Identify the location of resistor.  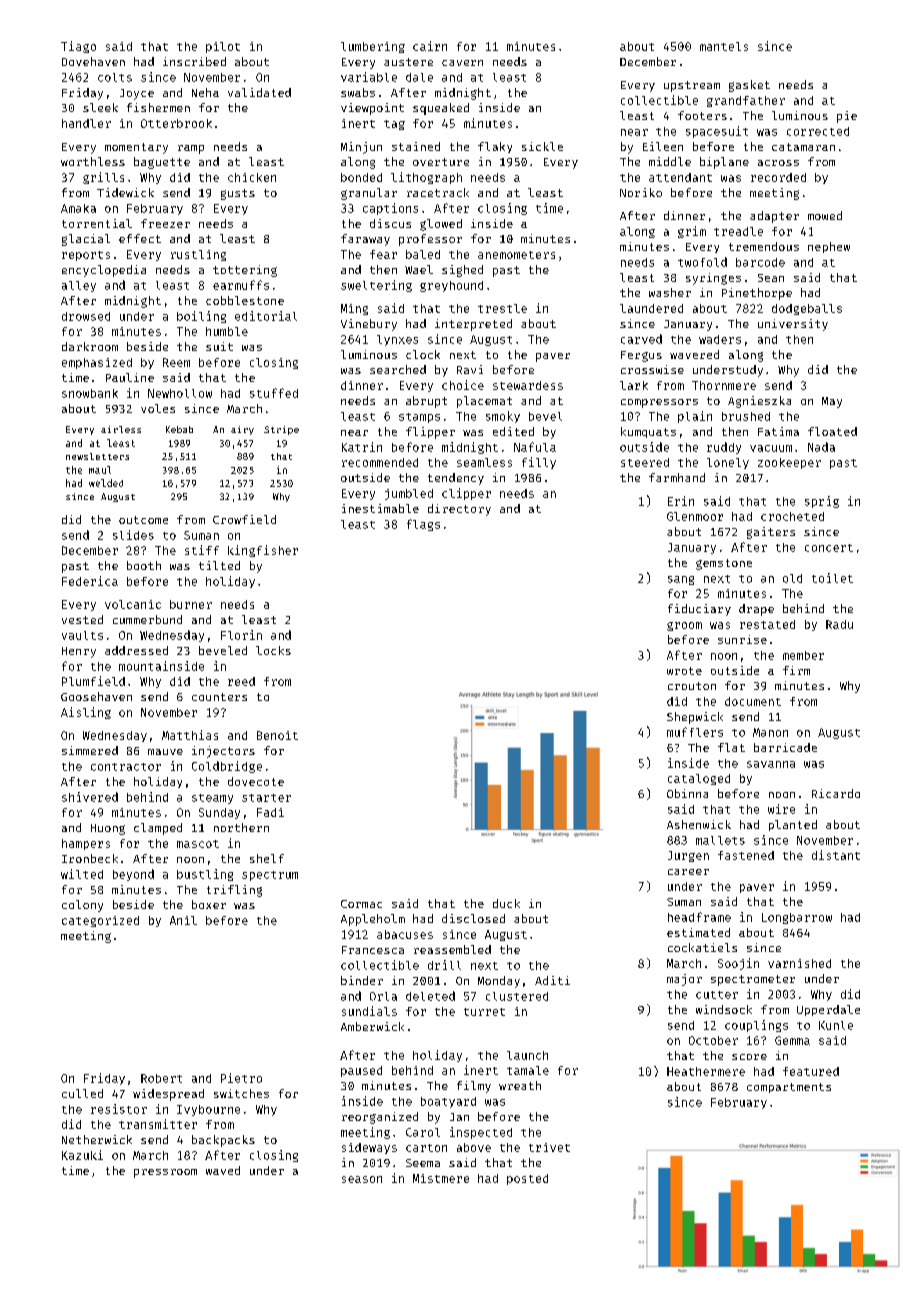
(119, 1109).
